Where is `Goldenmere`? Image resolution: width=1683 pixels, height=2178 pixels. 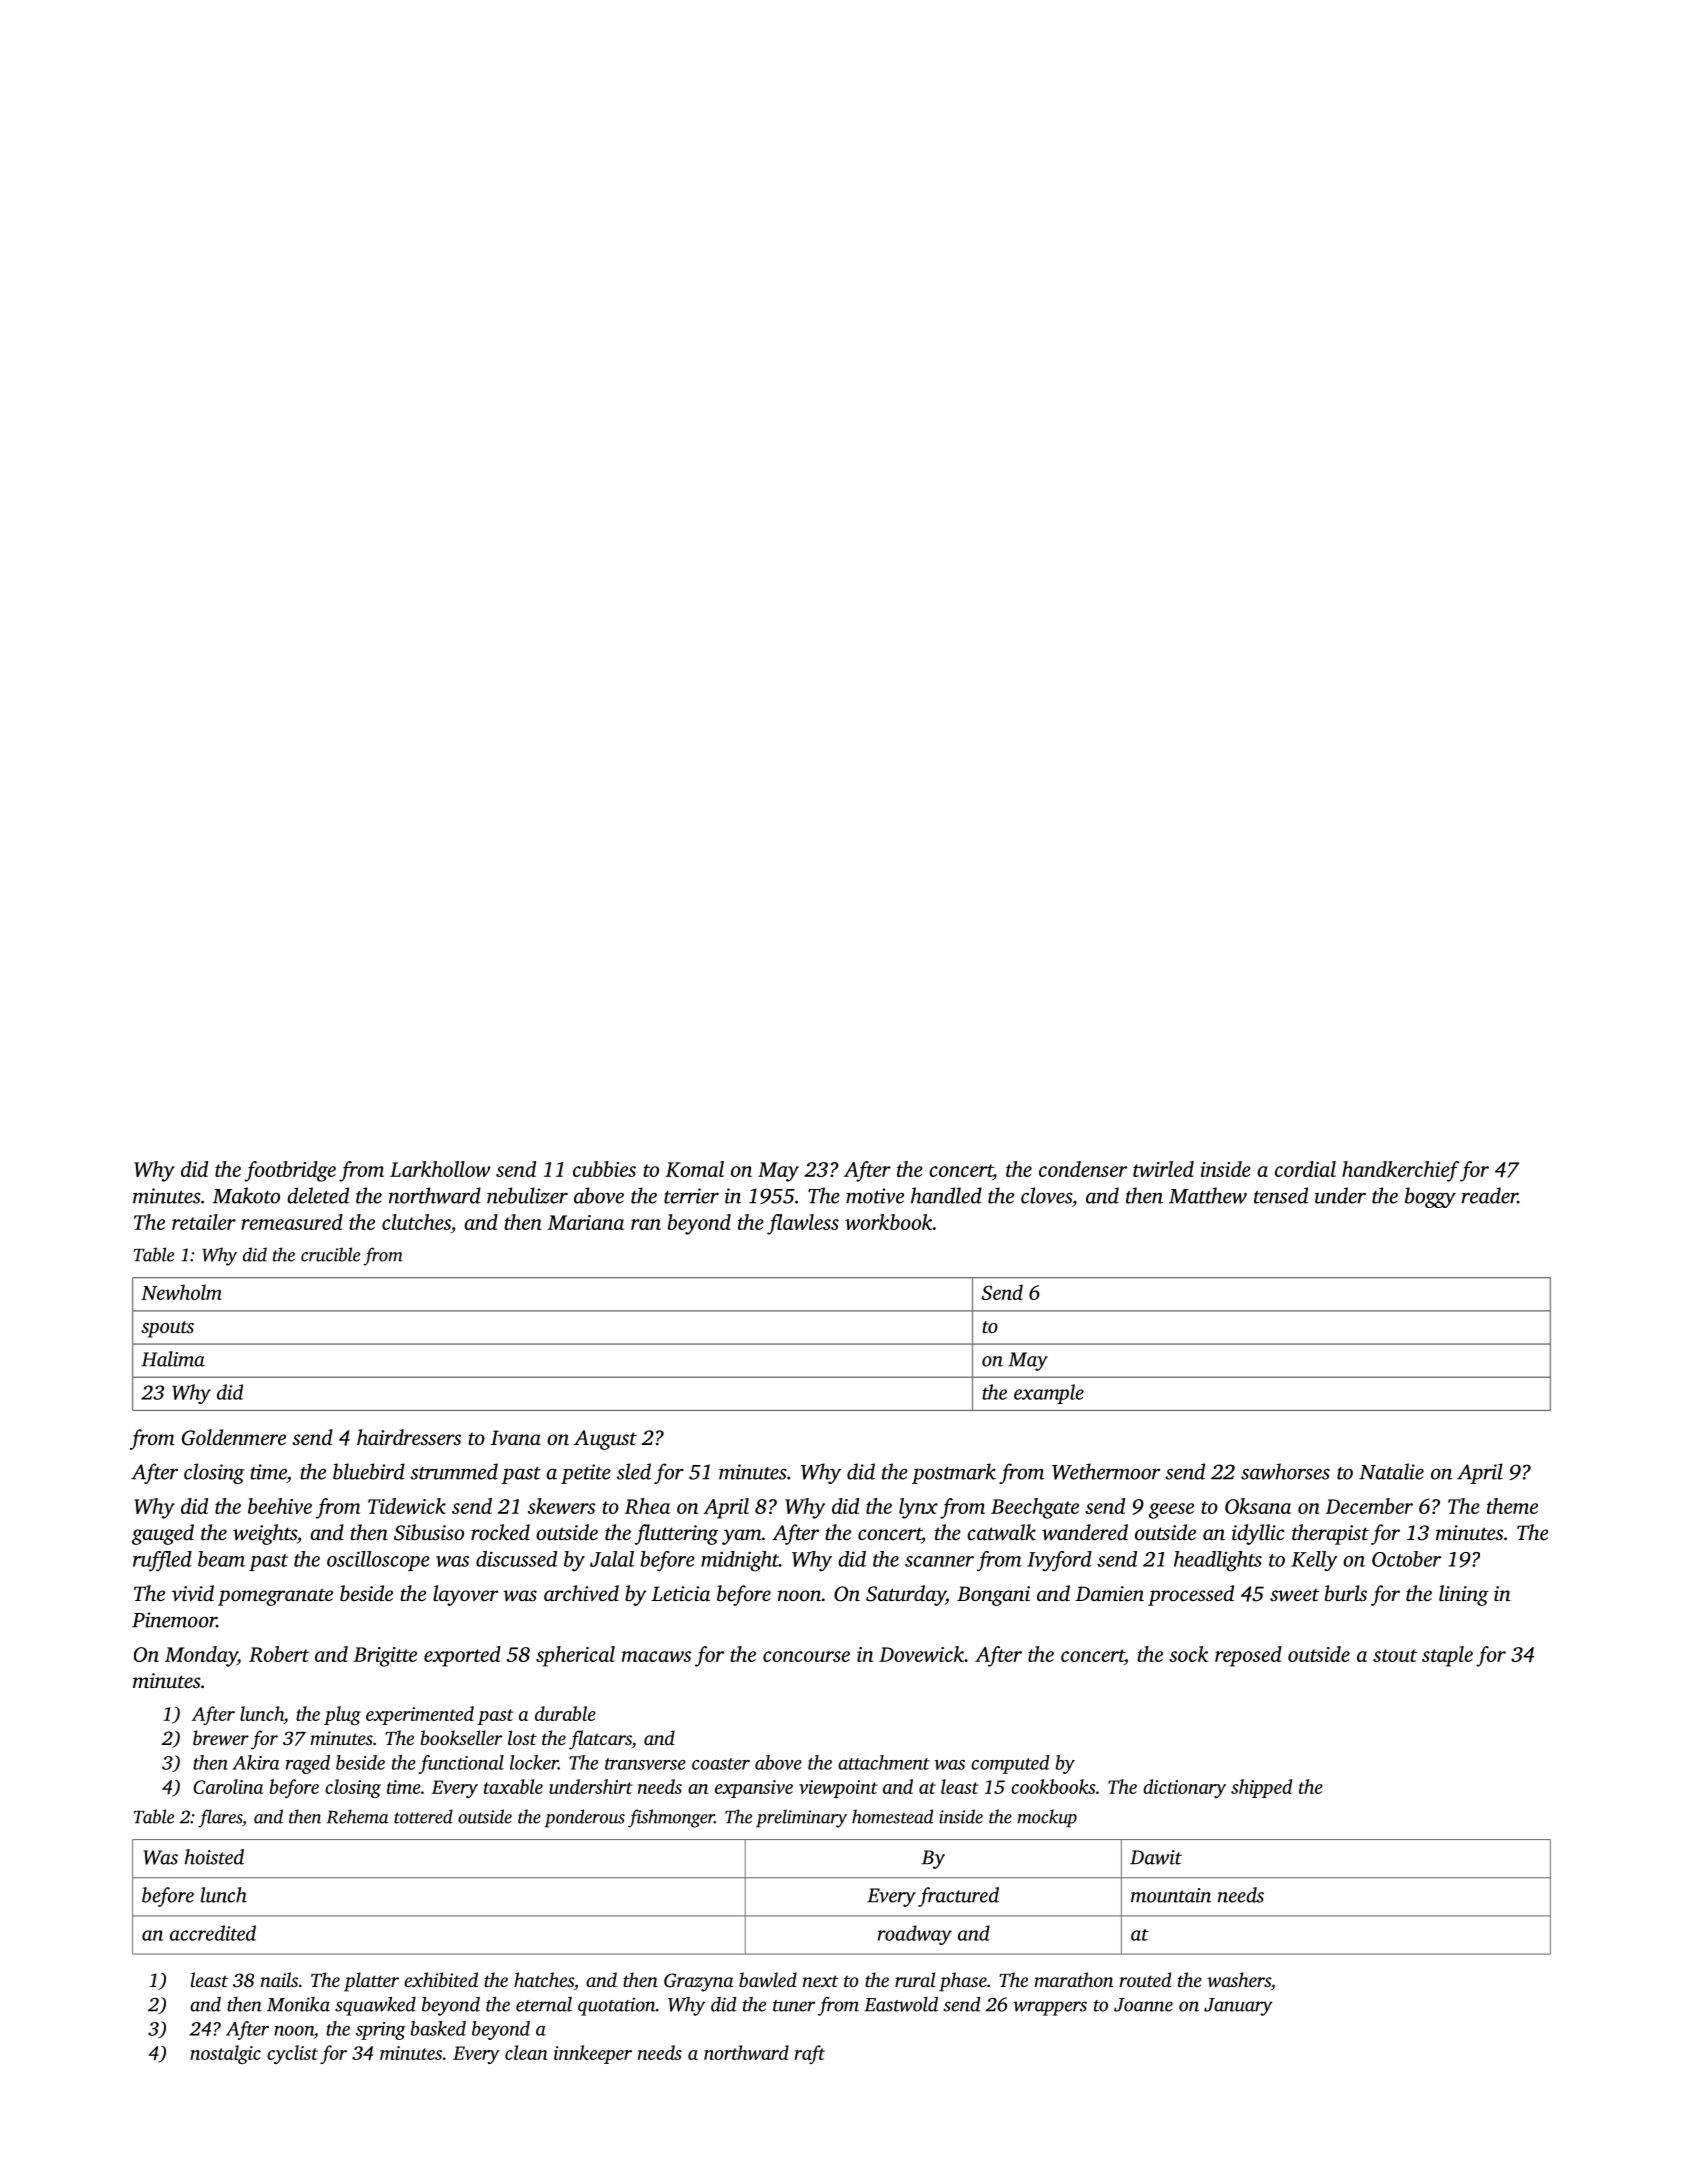
Goldenmere is located at coordinates (234, 1437).
